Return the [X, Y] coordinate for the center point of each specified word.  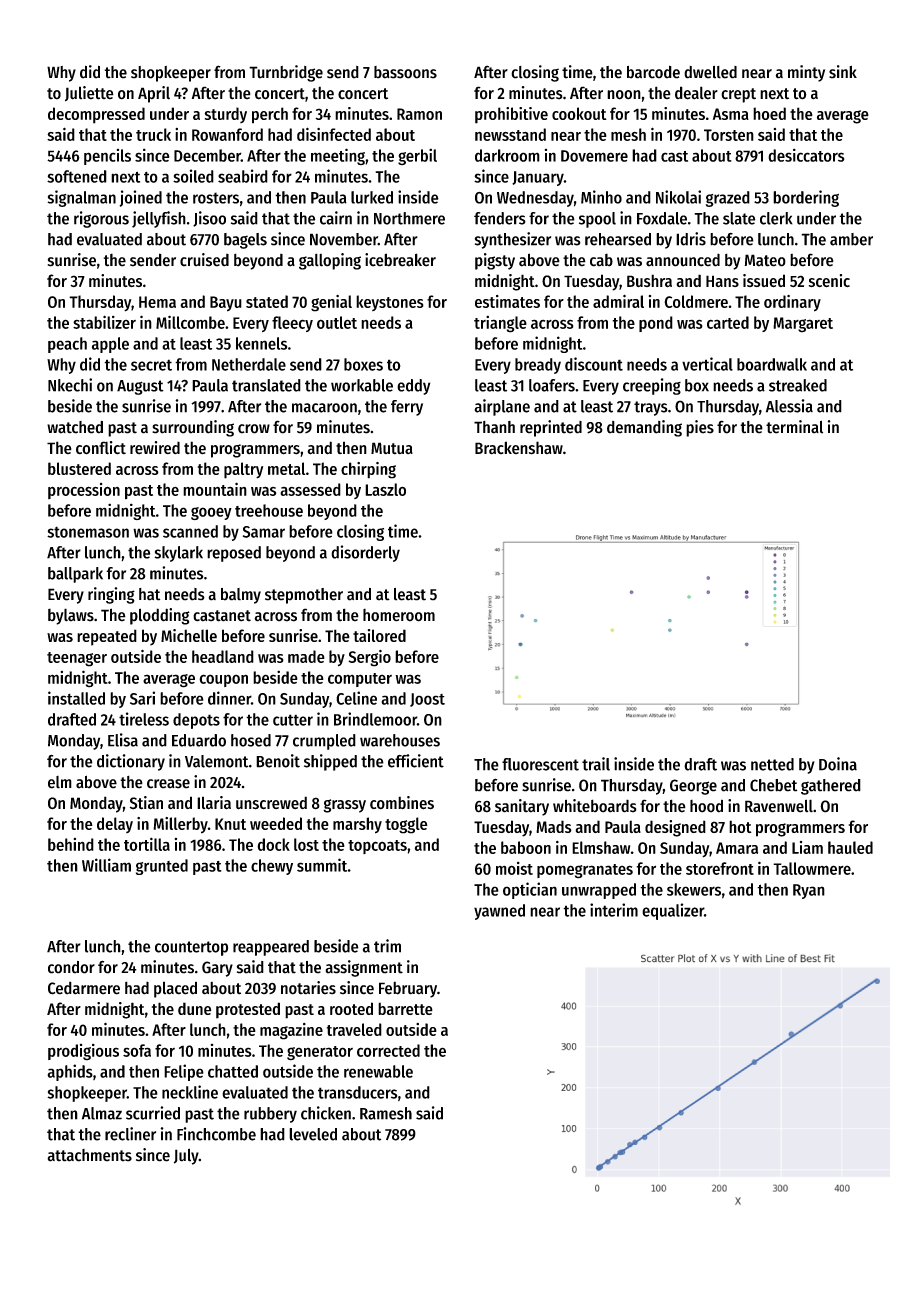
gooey [211, 513]
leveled [313, 1134]
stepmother [304, 596]
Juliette [89, 94]
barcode [653, 72]
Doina [838, 764]
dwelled [710, 72]
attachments [89, 1155]
